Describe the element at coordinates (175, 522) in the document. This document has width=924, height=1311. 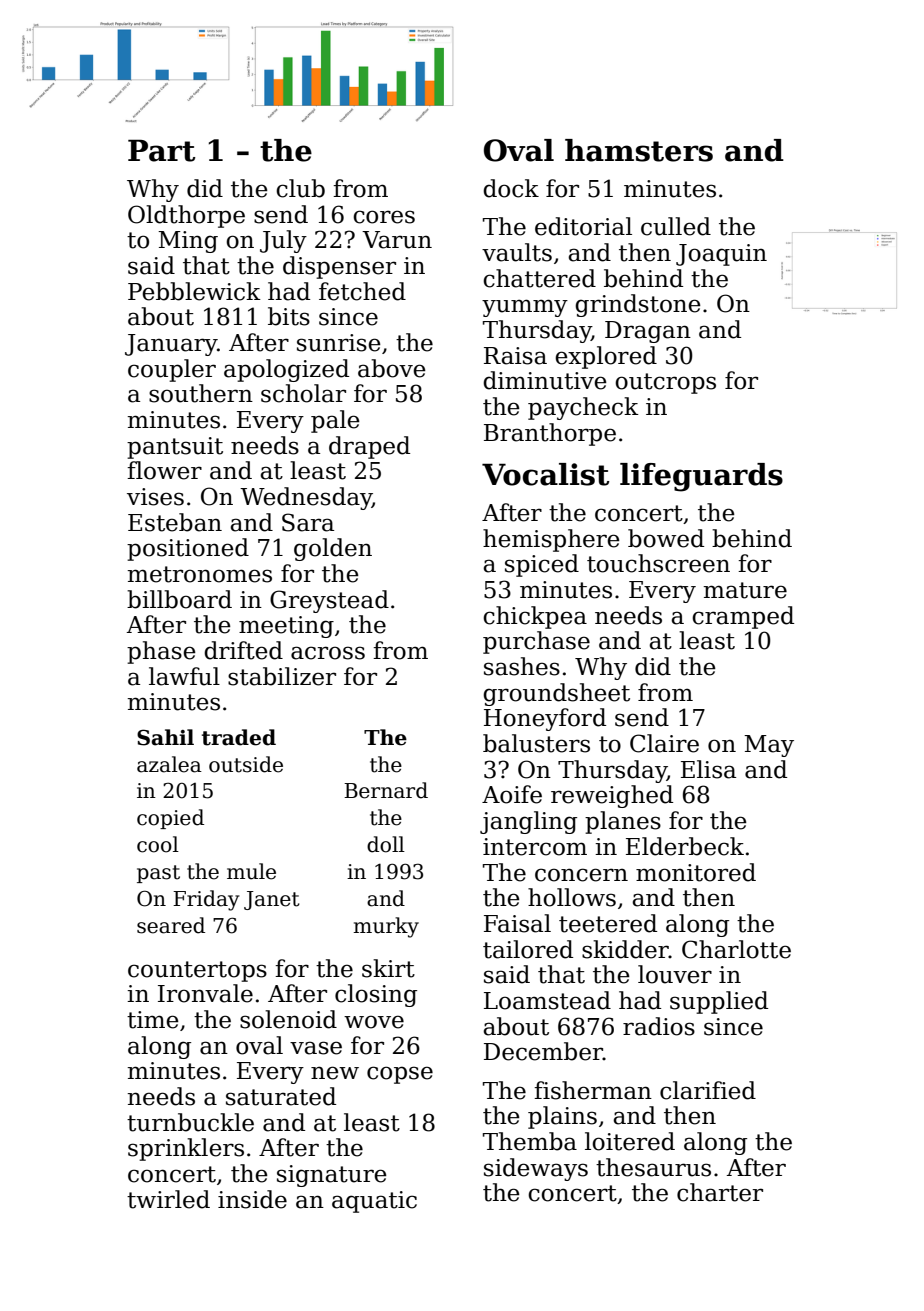
I see `Esteban` at that location.
